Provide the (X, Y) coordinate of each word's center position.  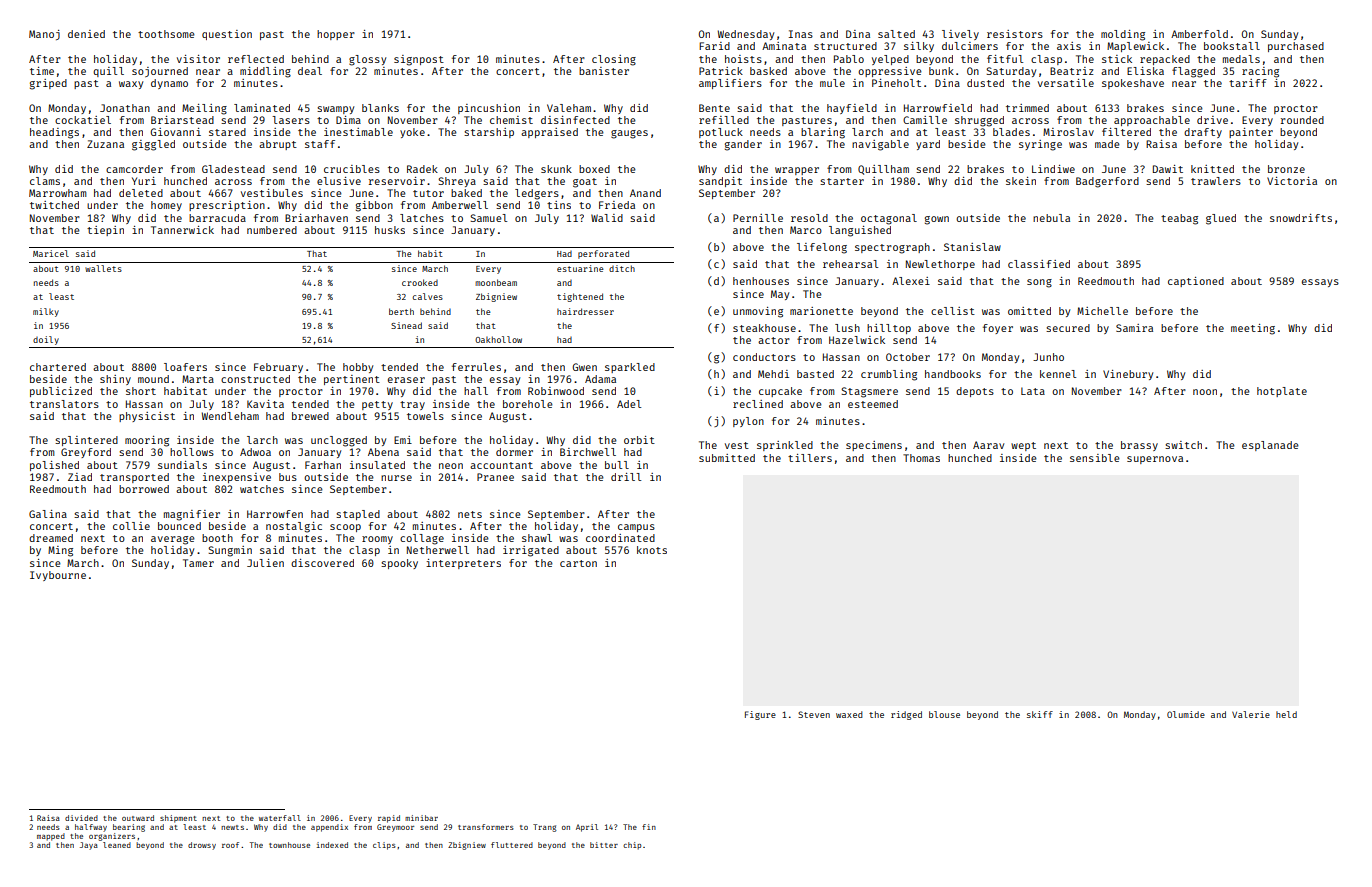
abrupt (278, 145)
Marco (806, 230)
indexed (332, 845)
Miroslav (1068, 132)
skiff (1040, 714)
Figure (760, 715)
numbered (272, 230)
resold (809, 218)
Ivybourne (58, 576)
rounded (1302, 120)
